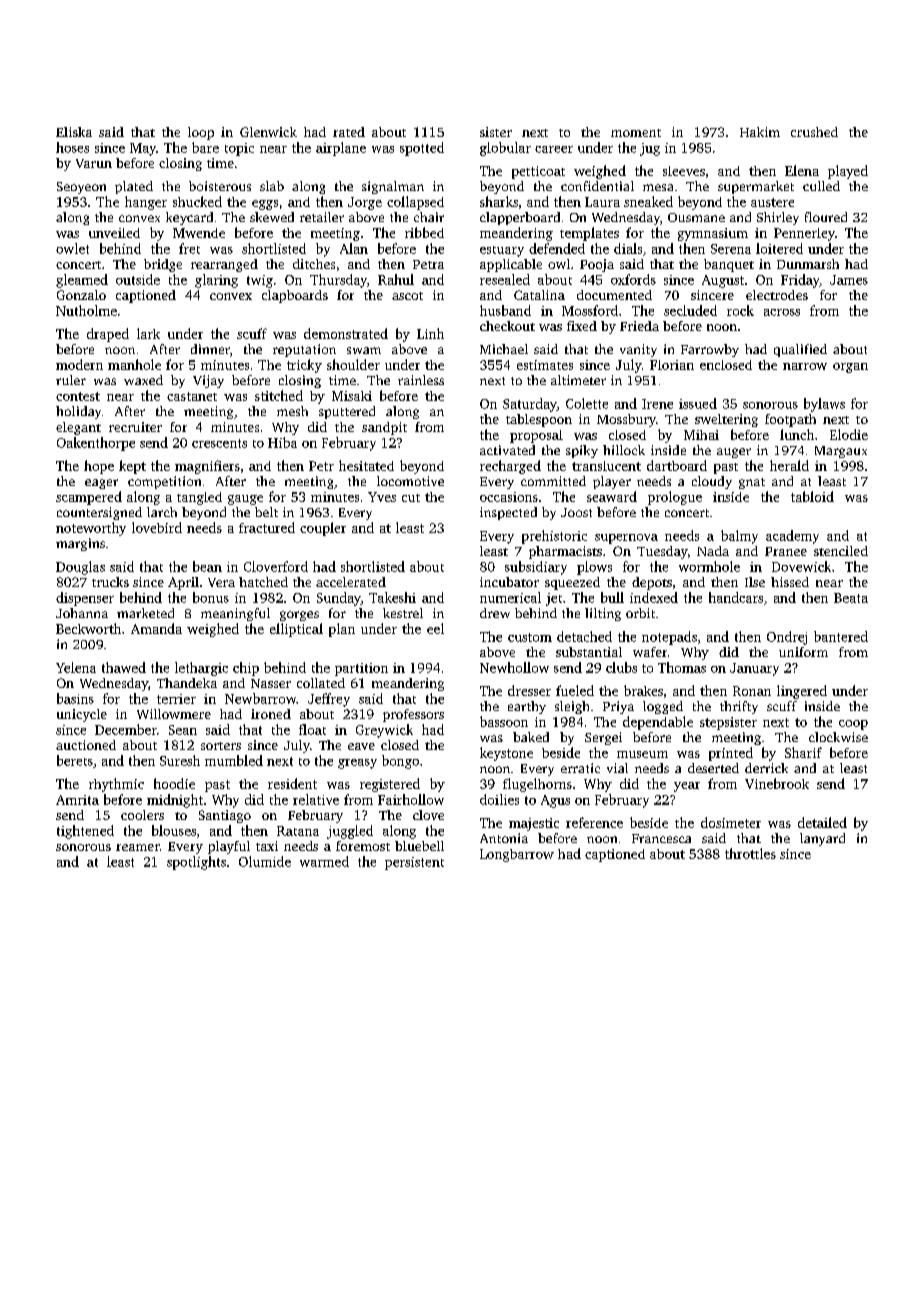 Image resolution: width=924 pixels, height=1308 pixels. I want to click on tabloid, so click(812, 496).
